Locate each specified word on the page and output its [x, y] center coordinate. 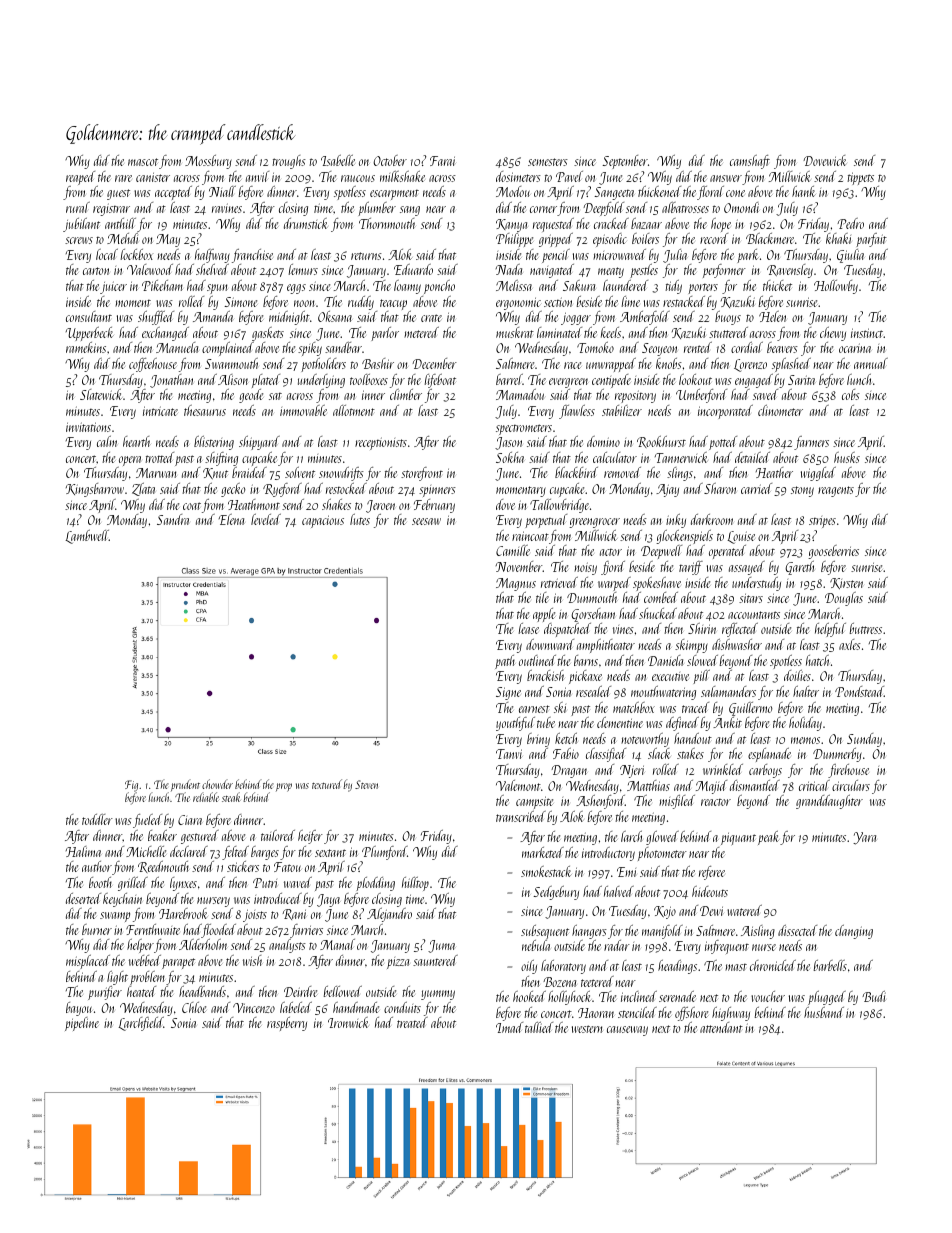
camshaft [750, 162]
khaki [838, 238]
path [505, 662]
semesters [548, 162]
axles [850, 644]
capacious [323, 521]
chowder [217, 784]
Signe [508, 693]
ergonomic [518, 304]
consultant [89, 316]
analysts [287, 946]
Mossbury [208, 162]
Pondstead [859, 691]
